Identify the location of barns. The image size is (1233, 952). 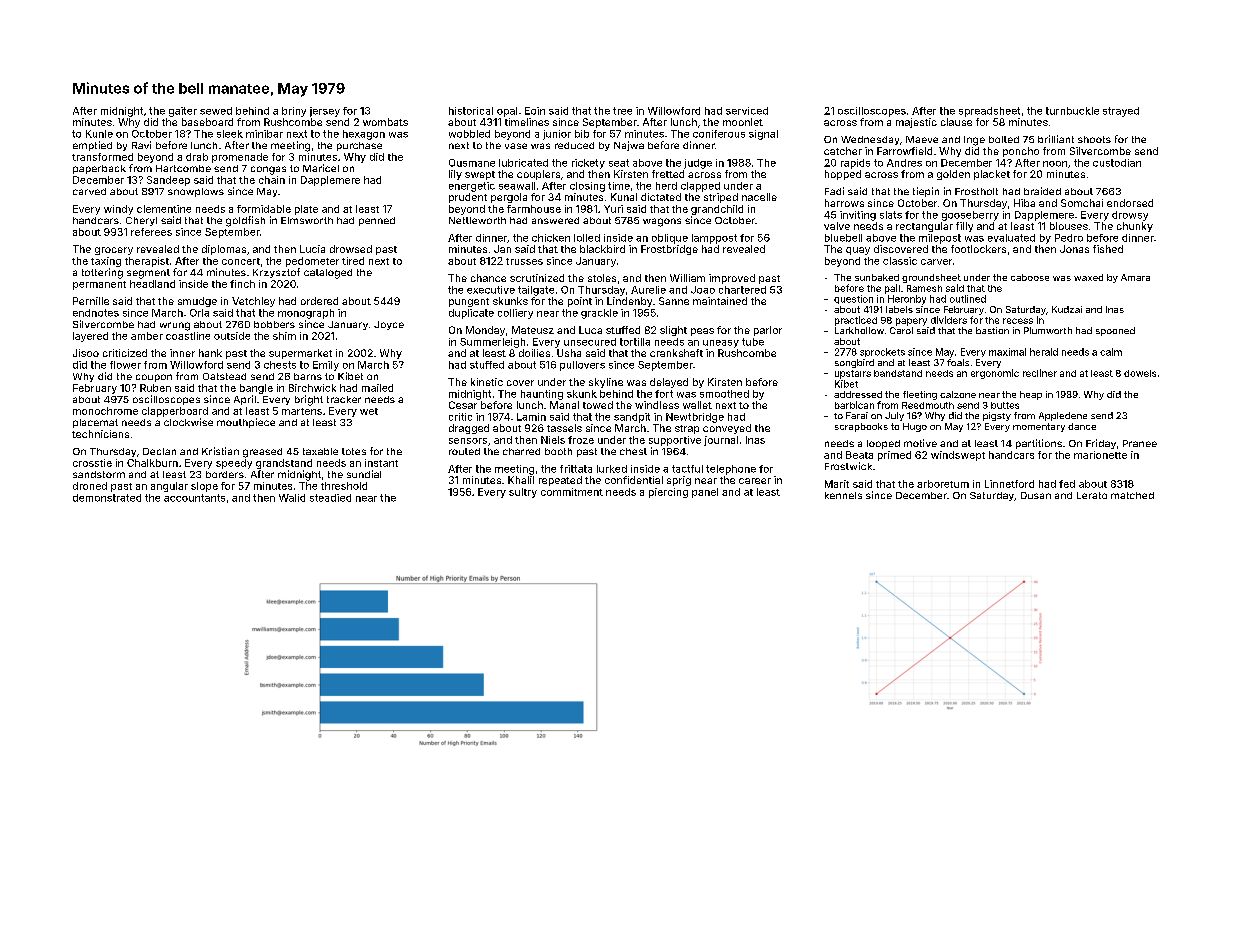
(308, 376).
